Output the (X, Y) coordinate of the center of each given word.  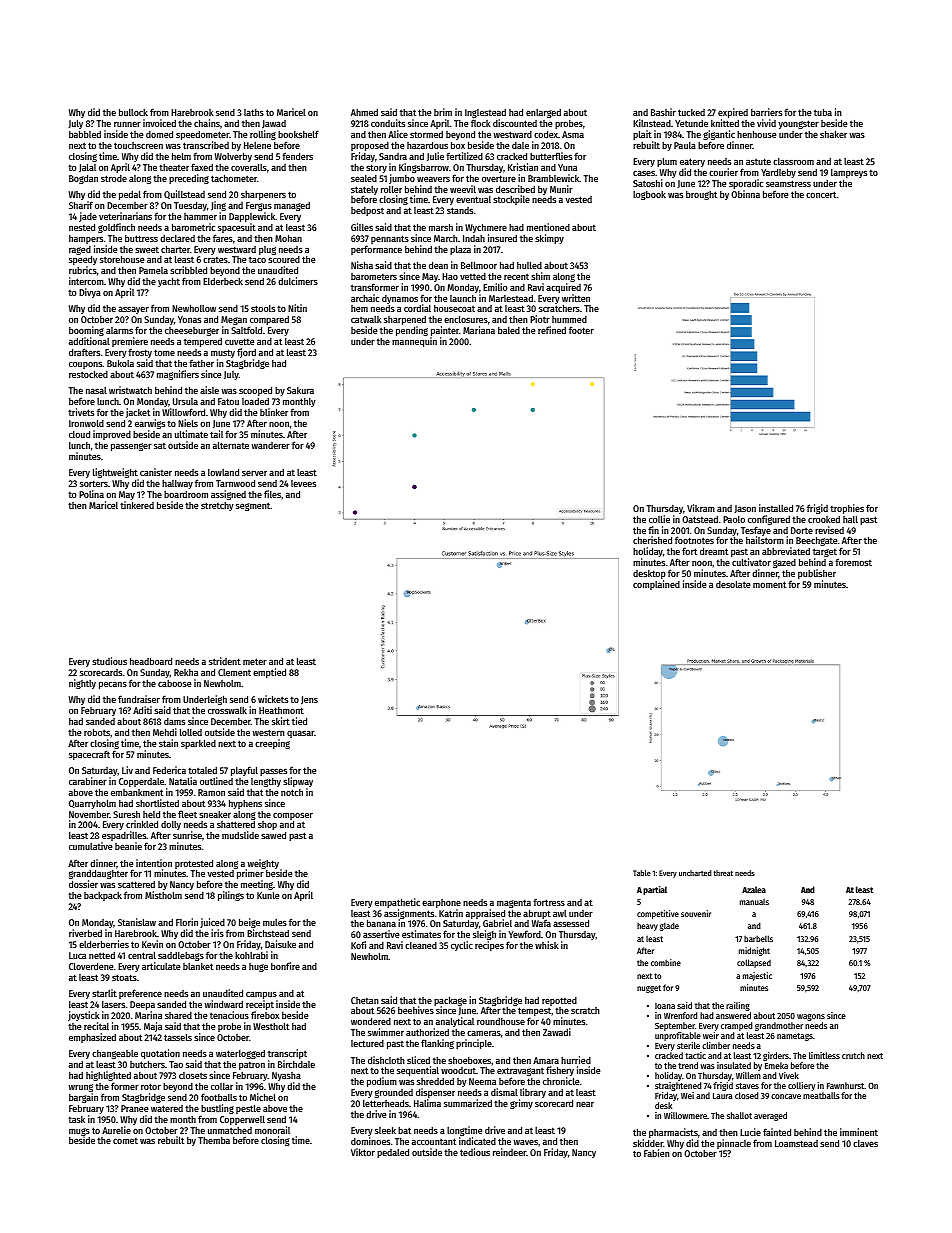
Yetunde (691, 123)
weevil (463, 189)
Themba (214, 1140)
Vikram (701, 508)
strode (114, 178)
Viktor (363, 1152)
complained (656, 585)
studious (109, 661)
